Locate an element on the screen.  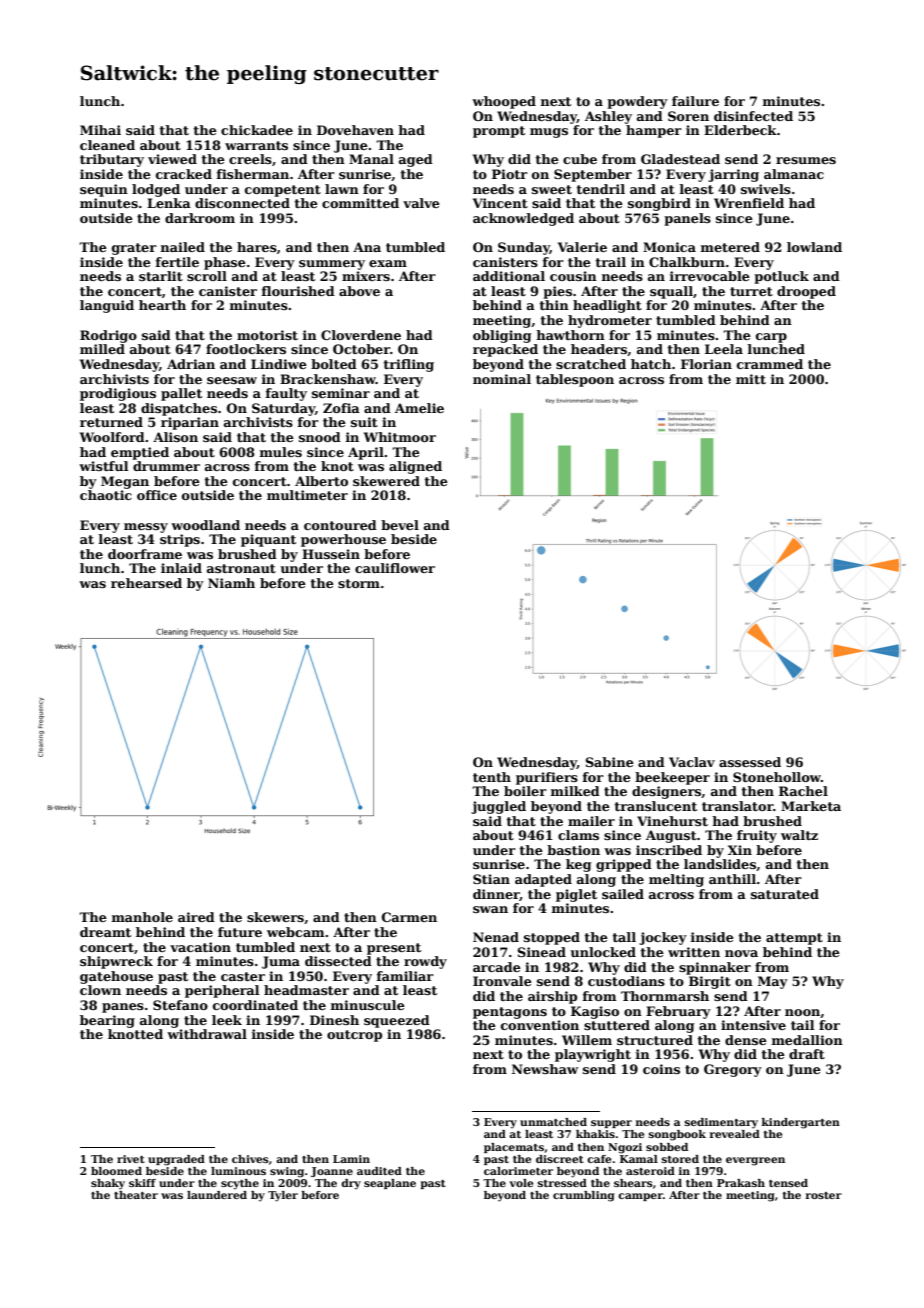
Stonehollow is located at coordinates (777, 777).
